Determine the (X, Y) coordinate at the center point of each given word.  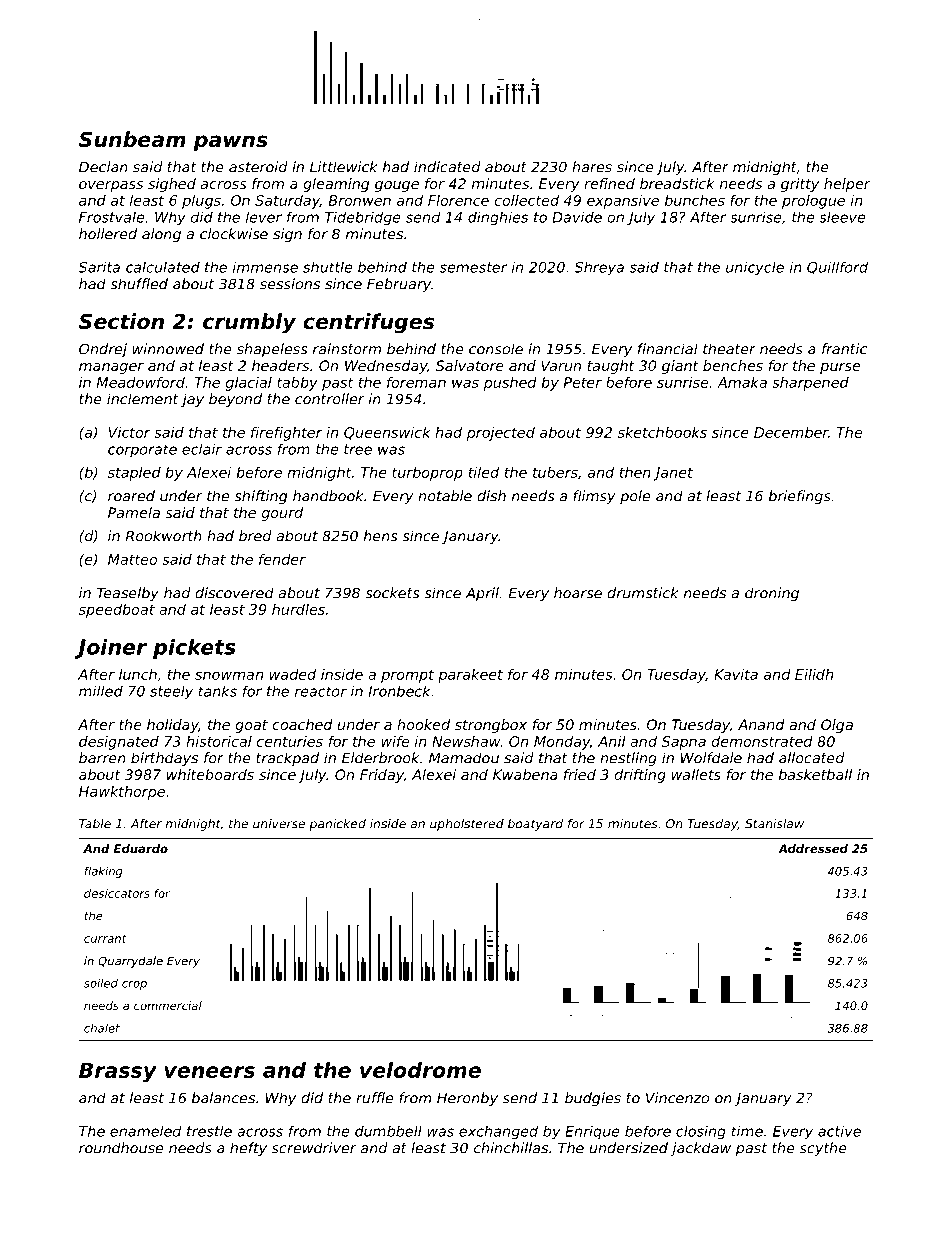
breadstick (677, 183)
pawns (230, 143)
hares (592, 167)
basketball (815, 774)
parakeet (470, 676)
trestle (209, 1131)
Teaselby (128, 594)
